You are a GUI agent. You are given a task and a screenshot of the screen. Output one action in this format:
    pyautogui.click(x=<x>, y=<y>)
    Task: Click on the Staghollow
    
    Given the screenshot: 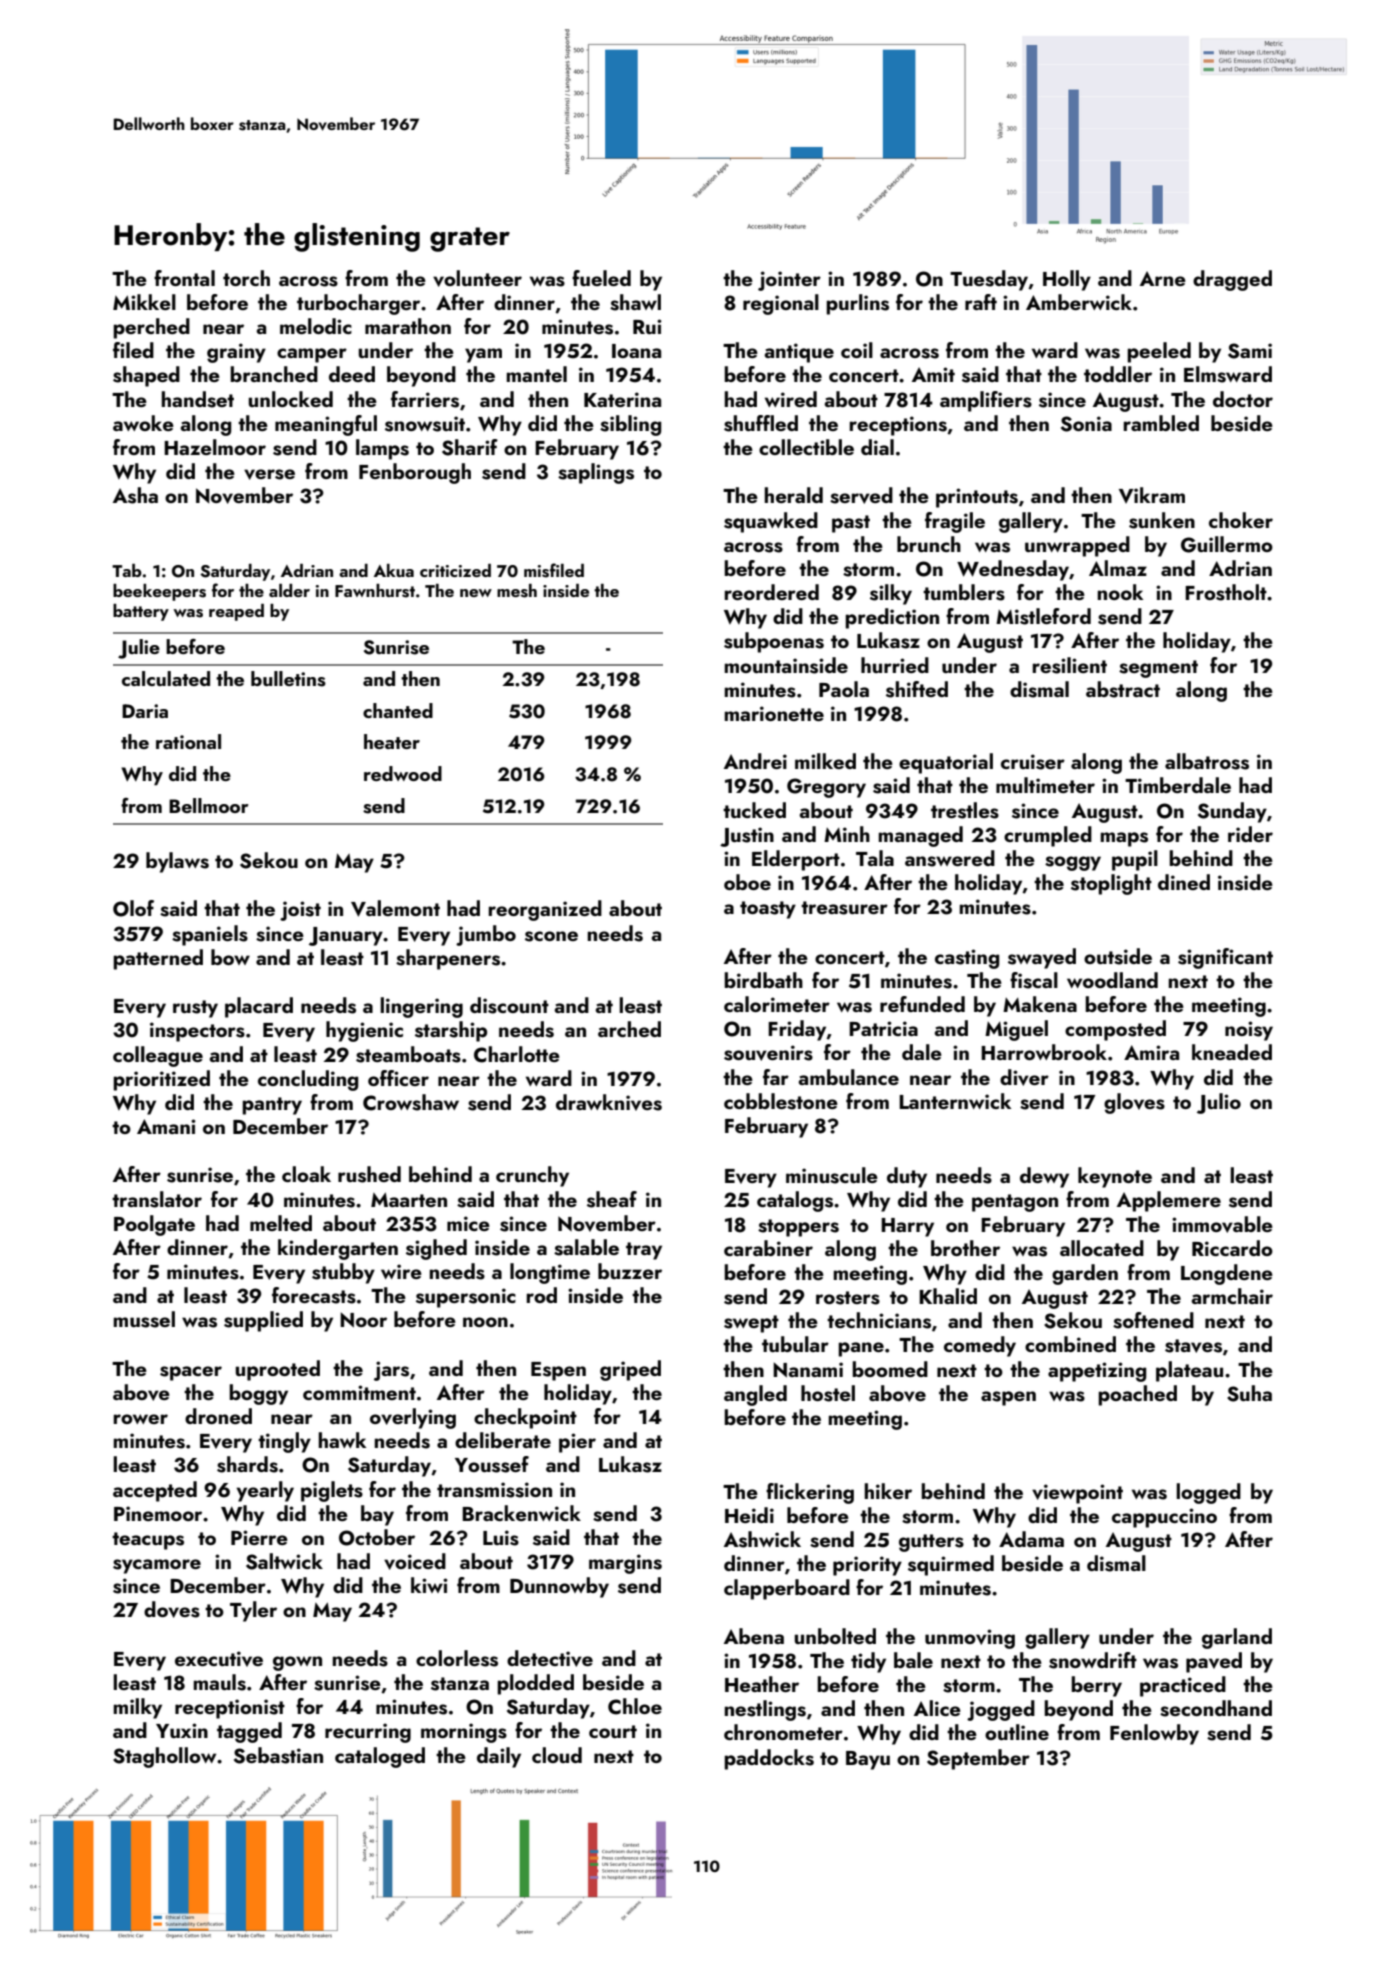 What is the action you would take?
    pyautogui.click(x=164, y=1757)
